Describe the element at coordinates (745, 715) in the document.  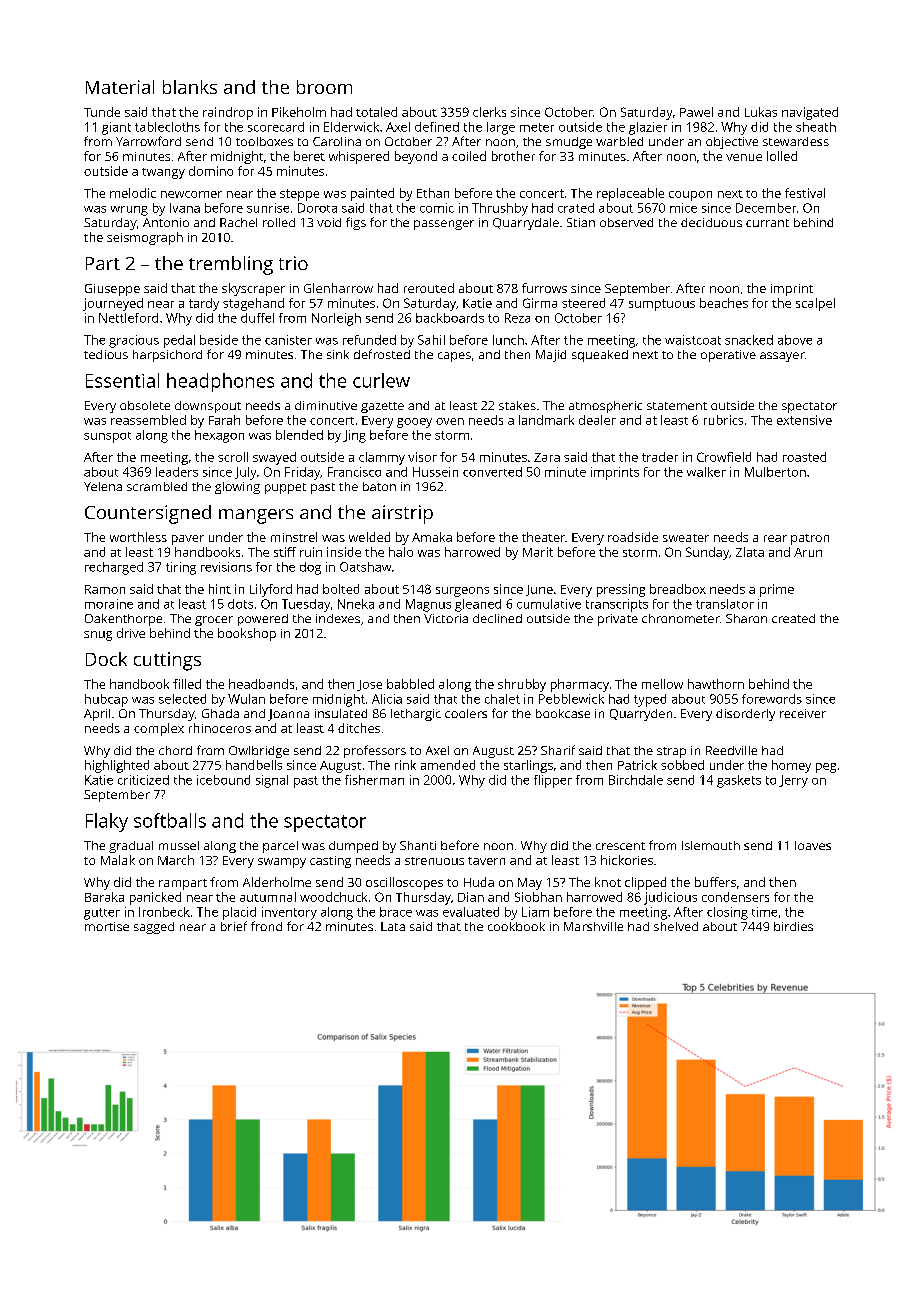
I see `disorderly` at that location.
